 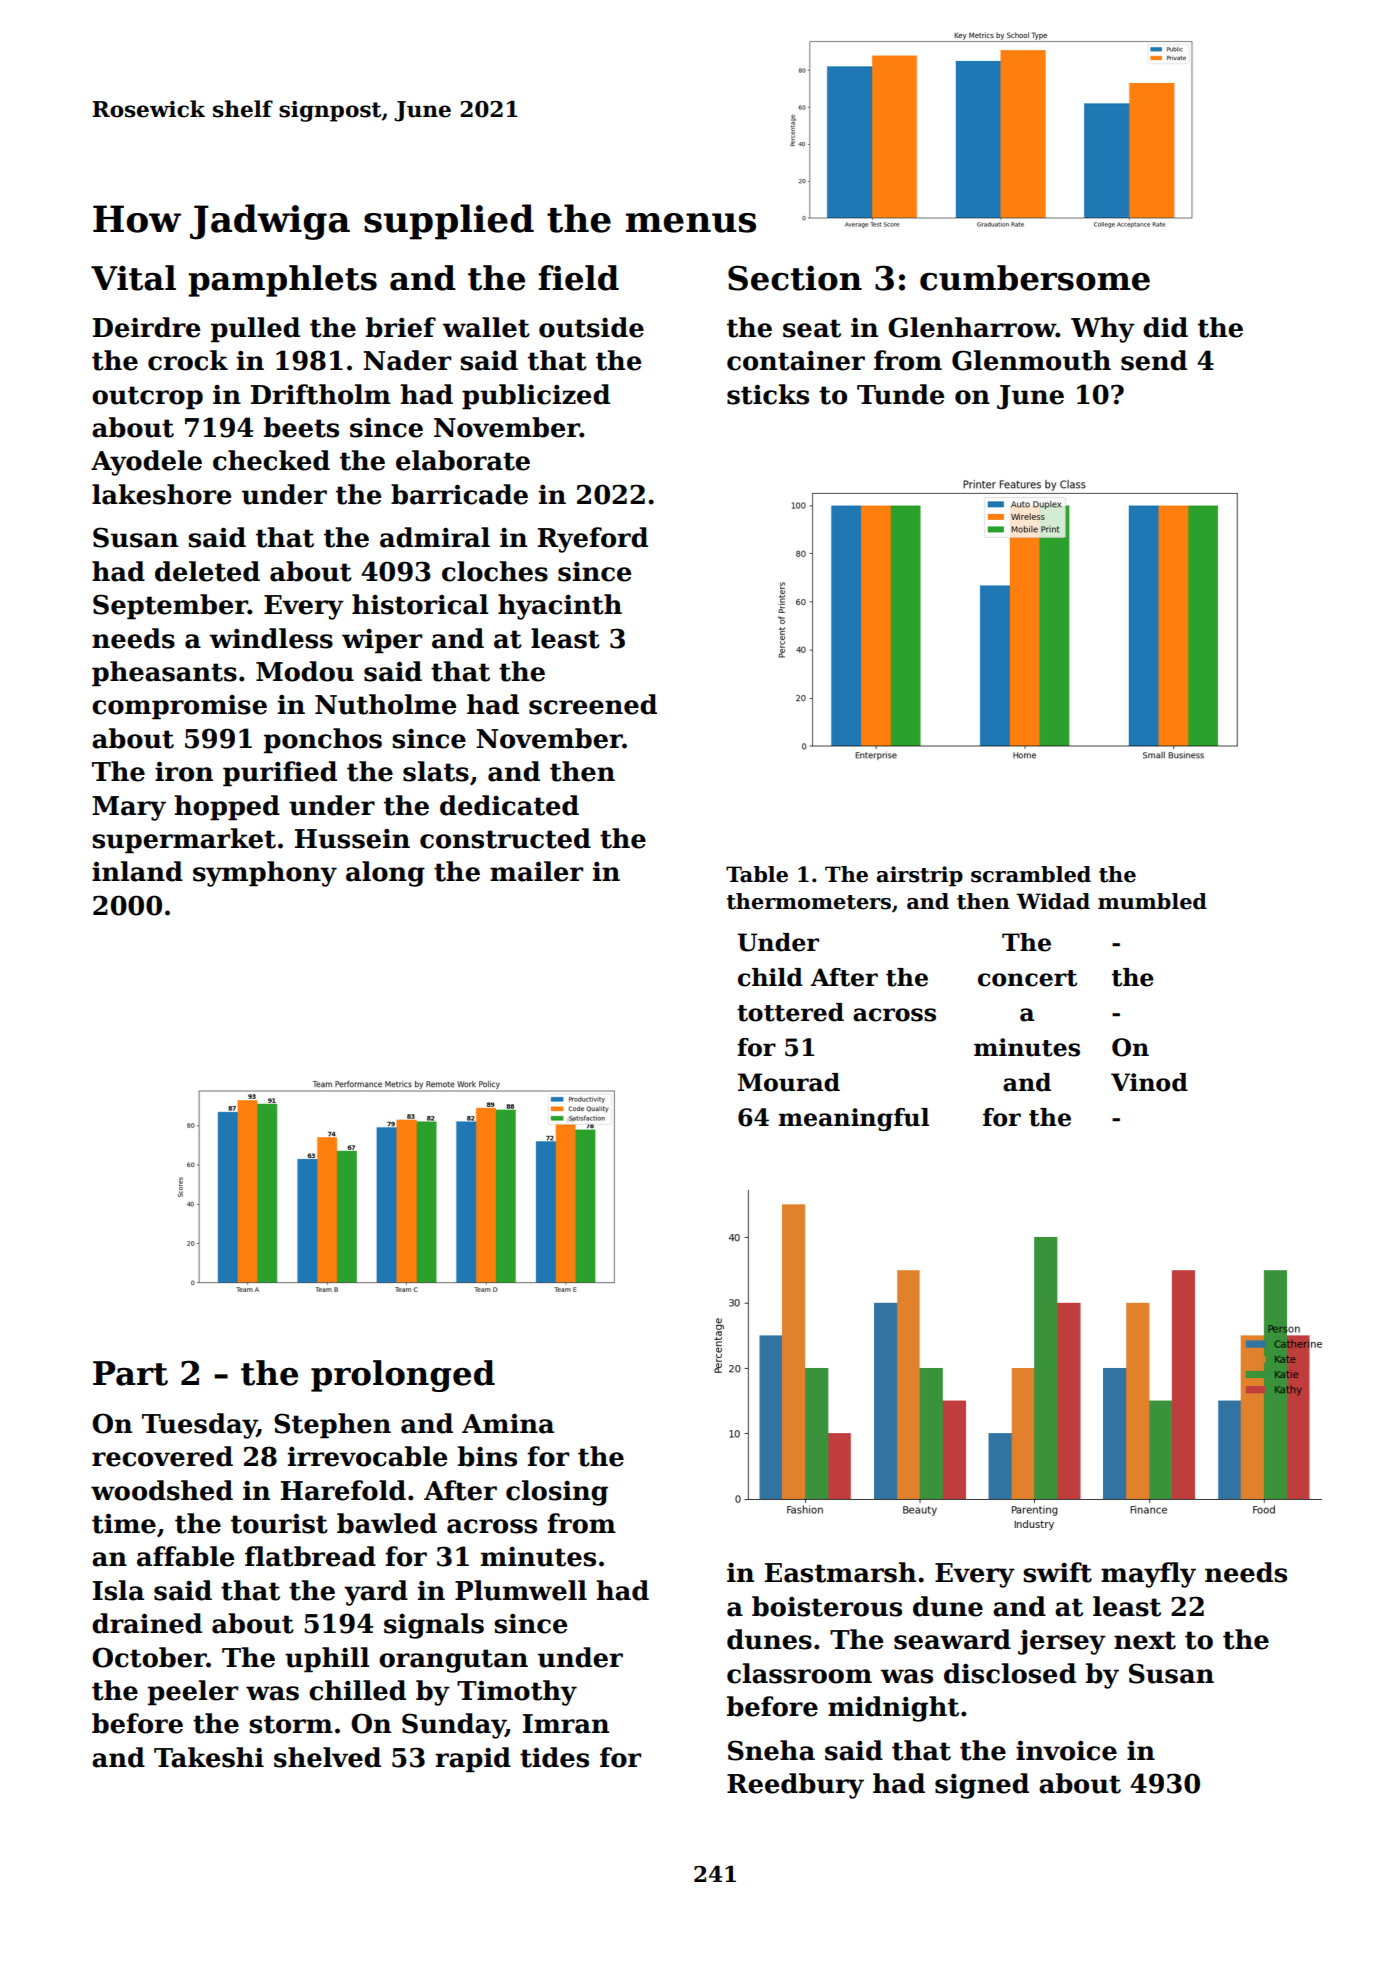 What do you see at coordinates (1154, 360) in the screenshot?
I see `send` at bounding box center [1154, 360].
